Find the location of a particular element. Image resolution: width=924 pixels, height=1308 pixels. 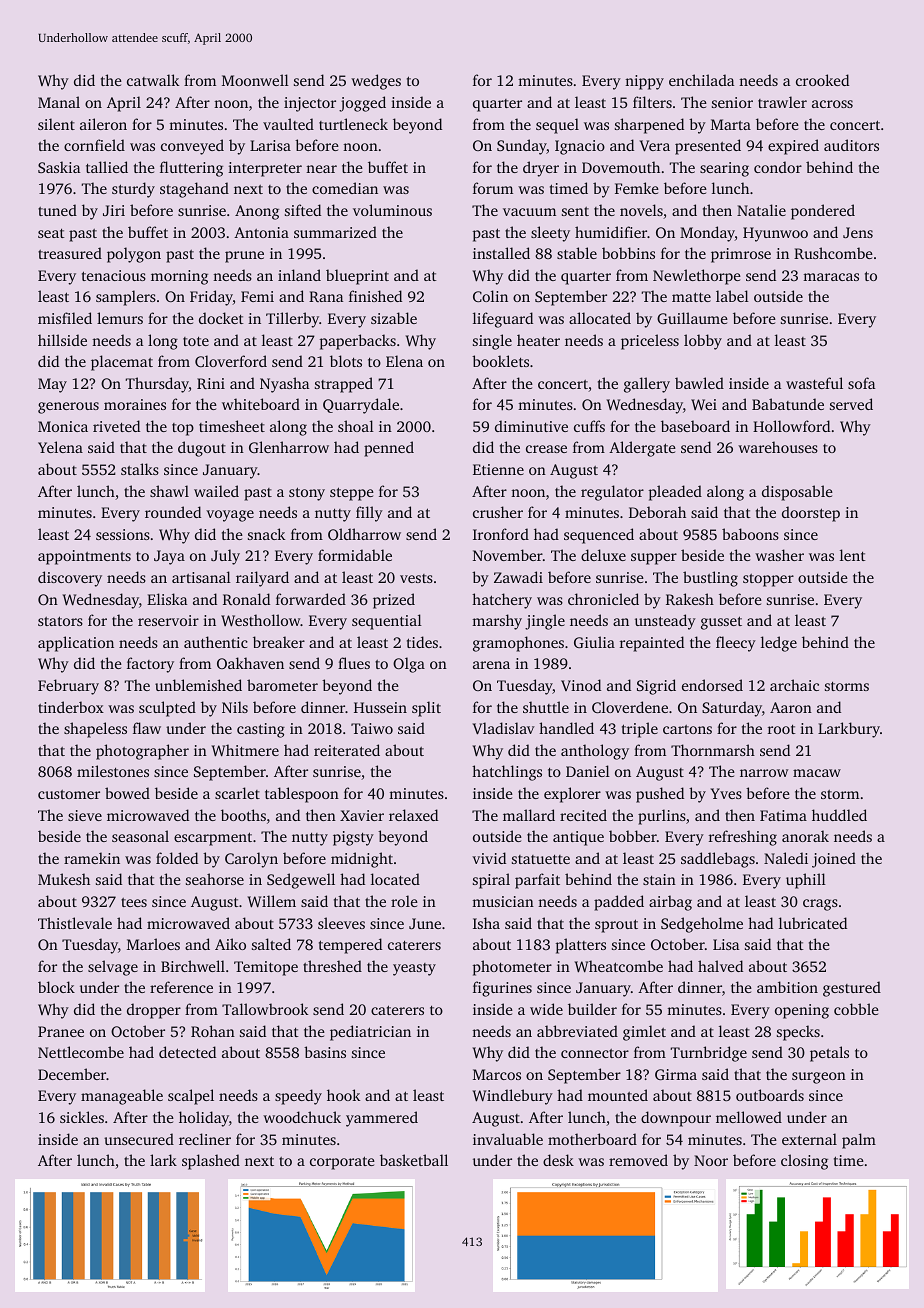

closing is located at coordinates (804, 1162).
